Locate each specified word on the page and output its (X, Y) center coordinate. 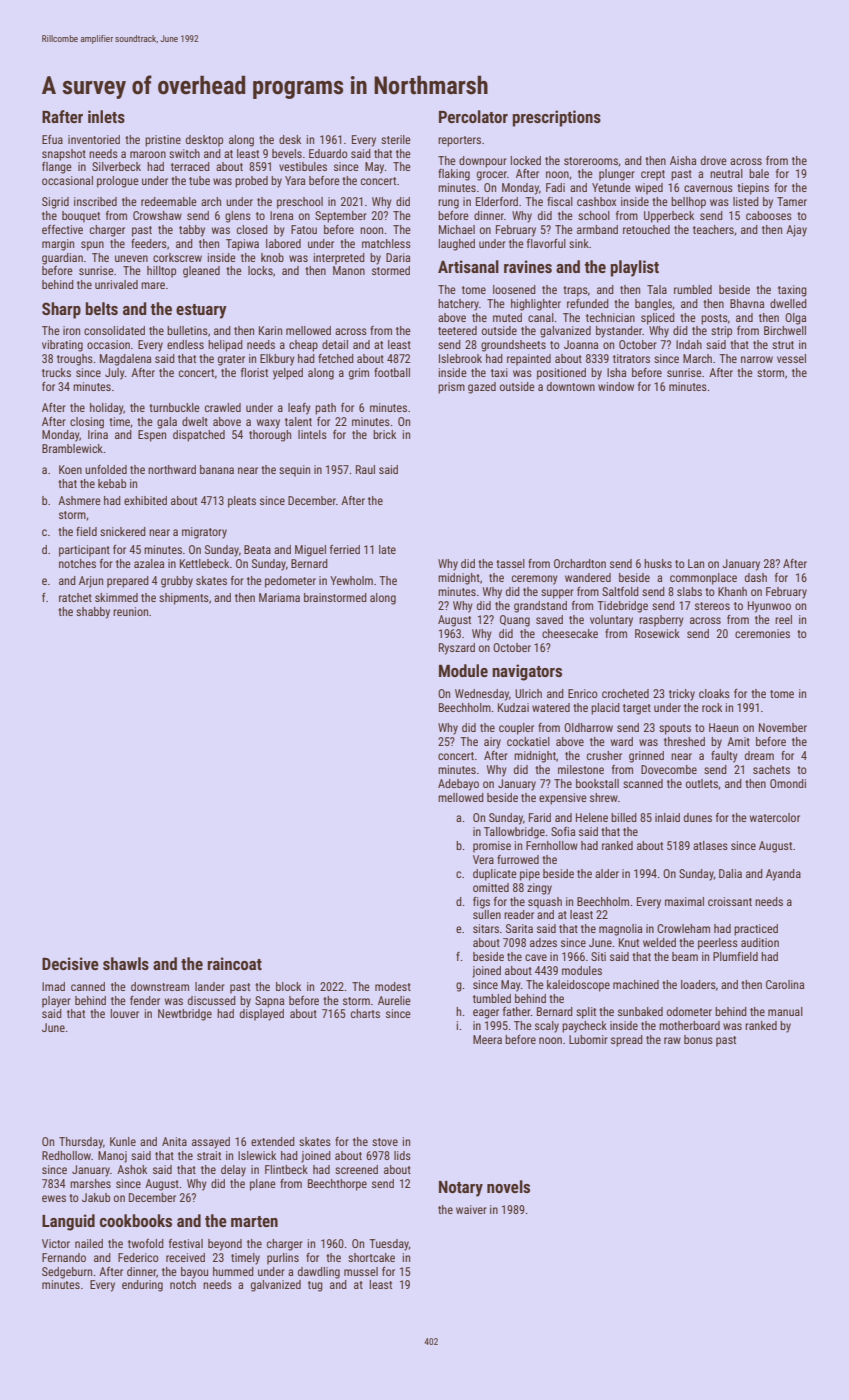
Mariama (279, 597)
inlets (106, 116)
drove (714, 160)
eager (486, 1014)
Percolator (473, 116)
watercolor (775, 817)
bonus (698, 1039)
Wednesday (482, 695)
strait (209, 1155)
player (56, 1002)
